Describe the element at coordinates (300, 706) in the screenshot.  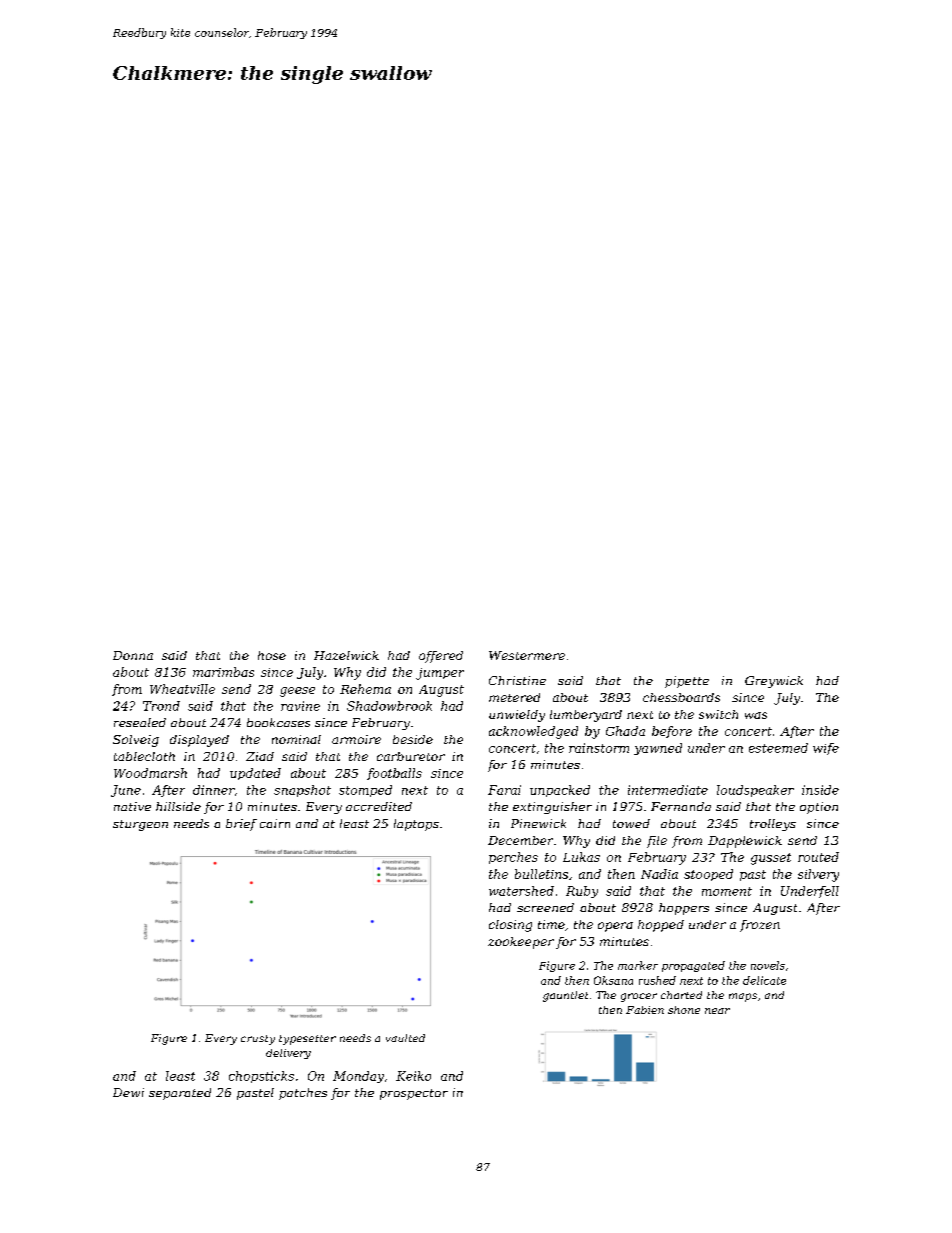
I see `ravine` at that location.
